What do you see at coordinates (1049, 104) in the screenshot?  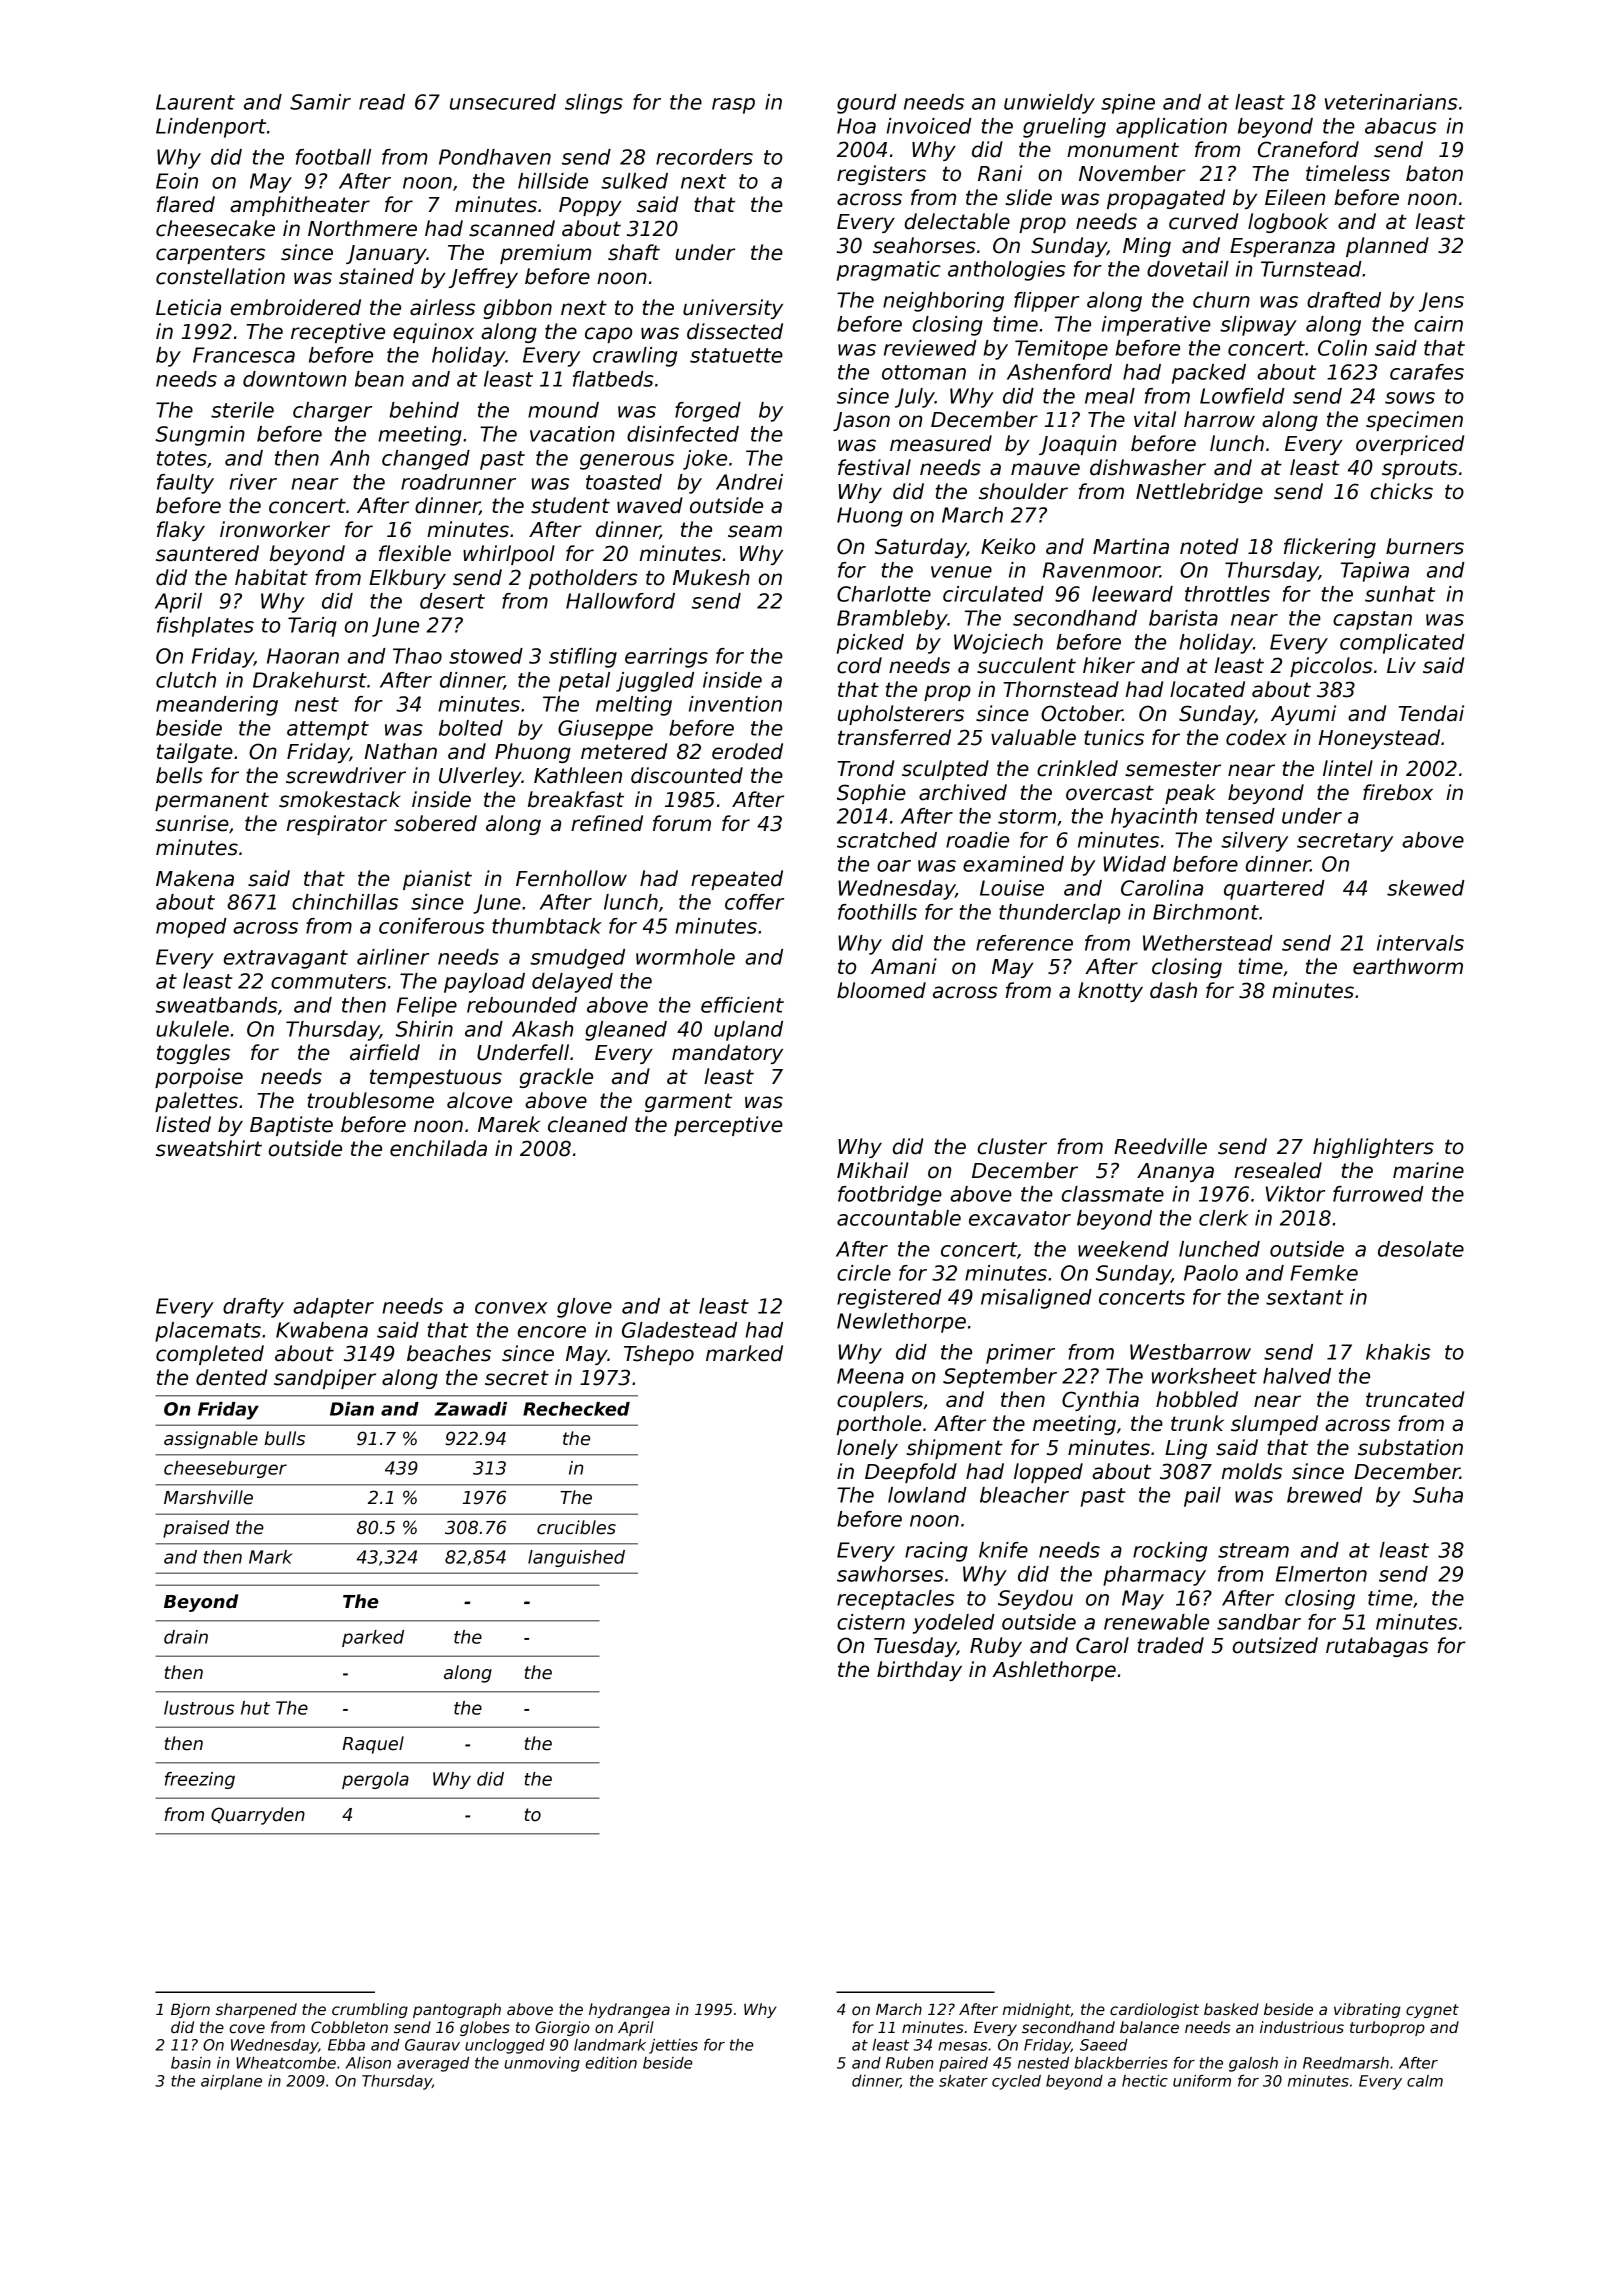 I see `unwieldy` at bounding box center [1049, 104].
